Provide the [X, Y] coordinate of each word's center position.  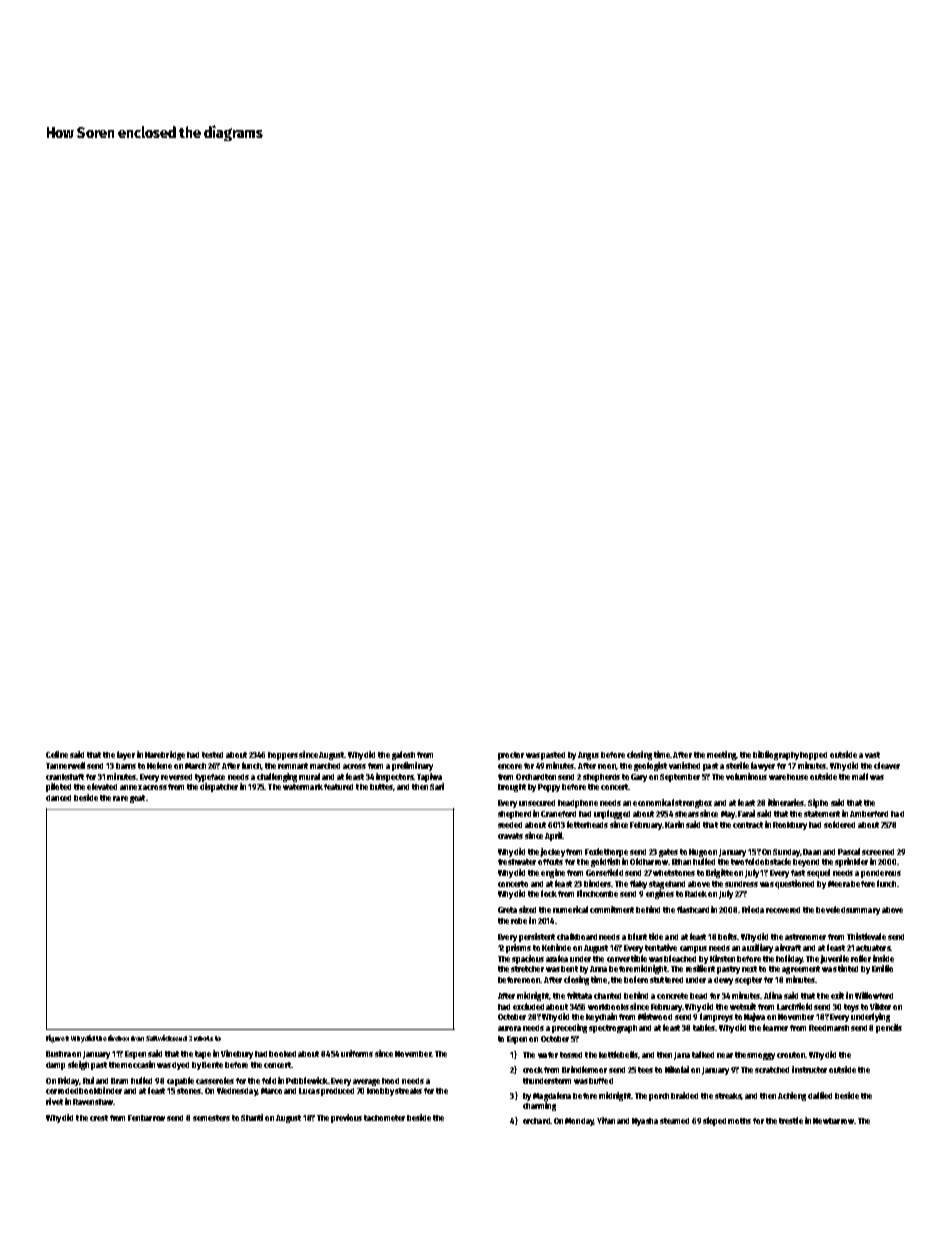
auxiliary [757, 948]
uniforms [357, 1053]
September [680, 778]
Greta [507, 910]
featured [338, 787]
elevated [102, 786]
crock [533, 1070]
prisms [518, 948]
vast [872, 755]
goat [137, 799]
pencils [889, 1028]
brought [512, 788]
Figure [55, 1039]
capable [180, 1081]
